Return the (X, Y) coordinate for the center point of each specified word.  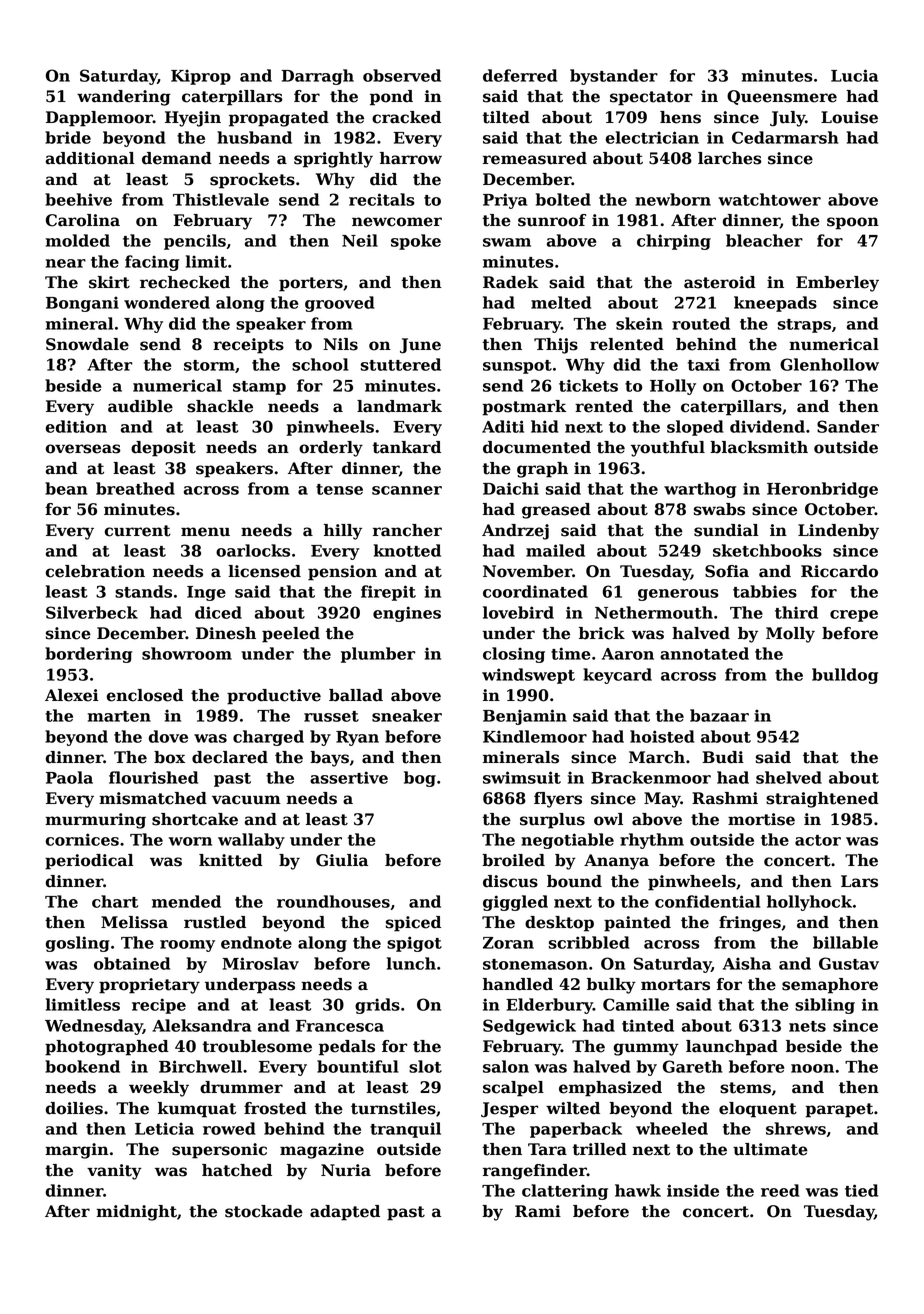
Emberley (837, 284)
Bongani (82, 304)
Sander (848, 426)
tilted (506, 117)
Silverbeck (92, 612)
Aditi (503, 426)
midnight (136, 1213)
